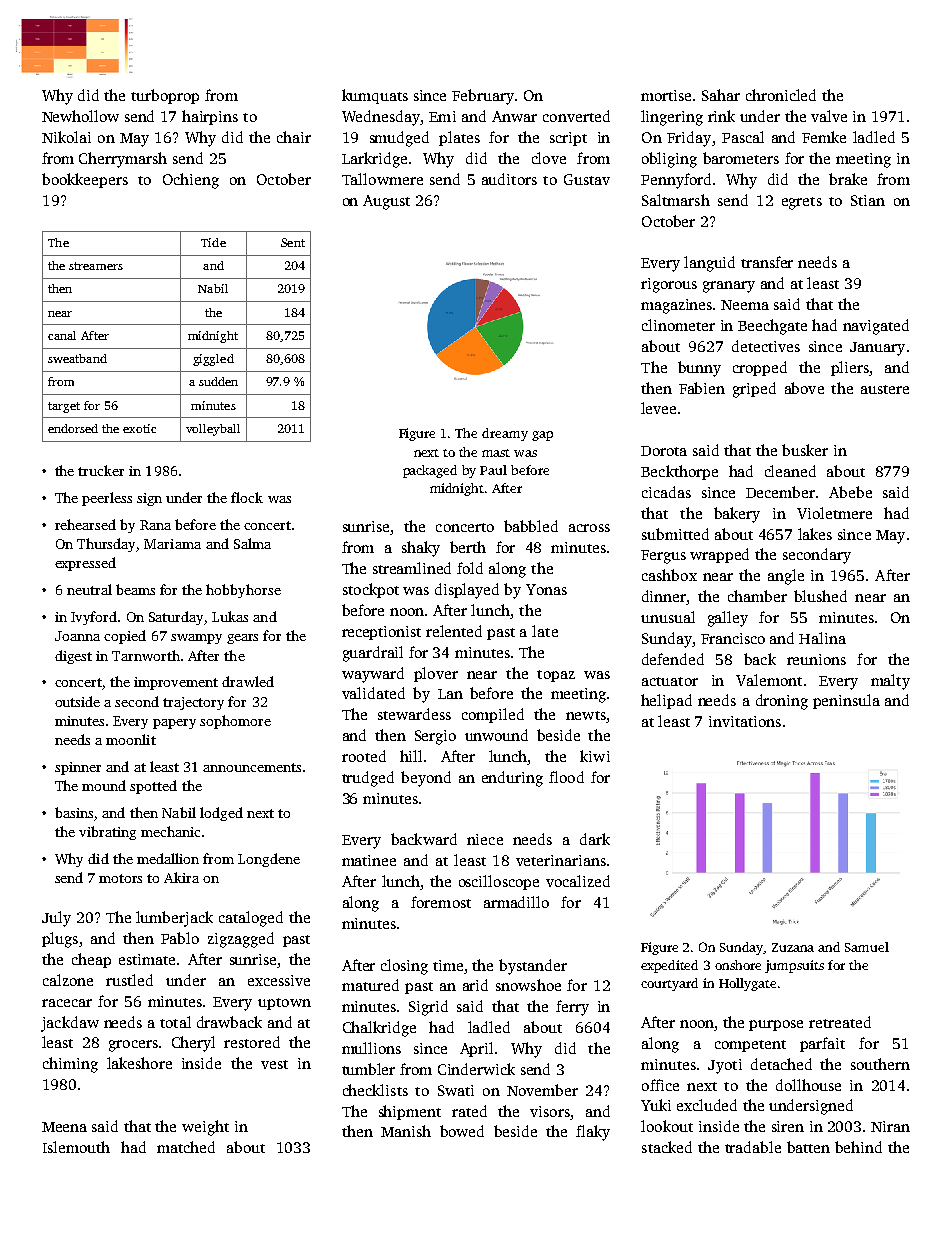  What do you see at coordinates (414, 714) in the screenshot?
I see `stewardess` at bounding box center [414, 714].
